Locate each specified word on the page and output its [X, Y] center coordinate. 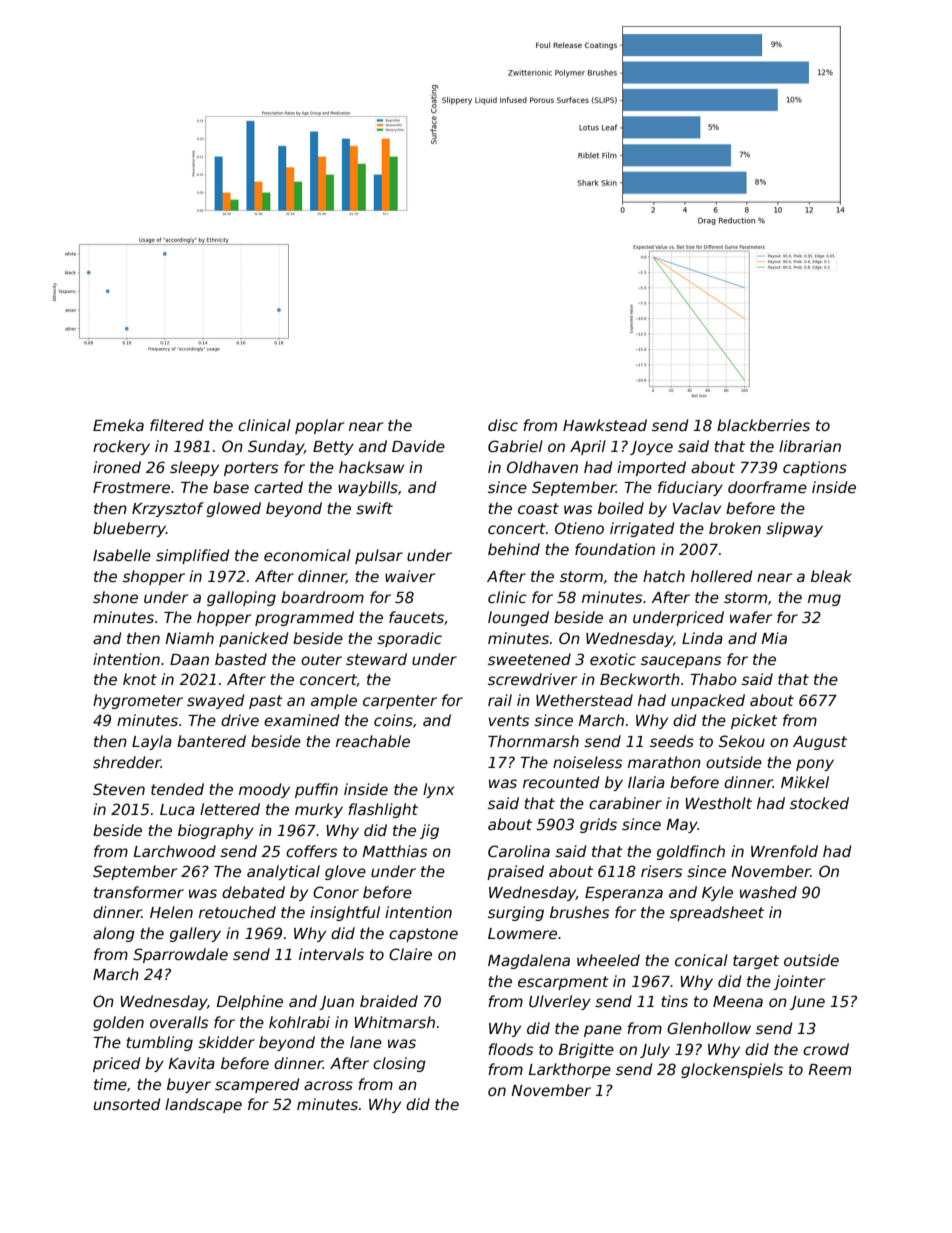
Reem [829, 1069]
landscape [203, 1105]
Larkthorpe [569, 1070]
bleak [831, 576]
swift [374, 508]
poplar [319, 426]
